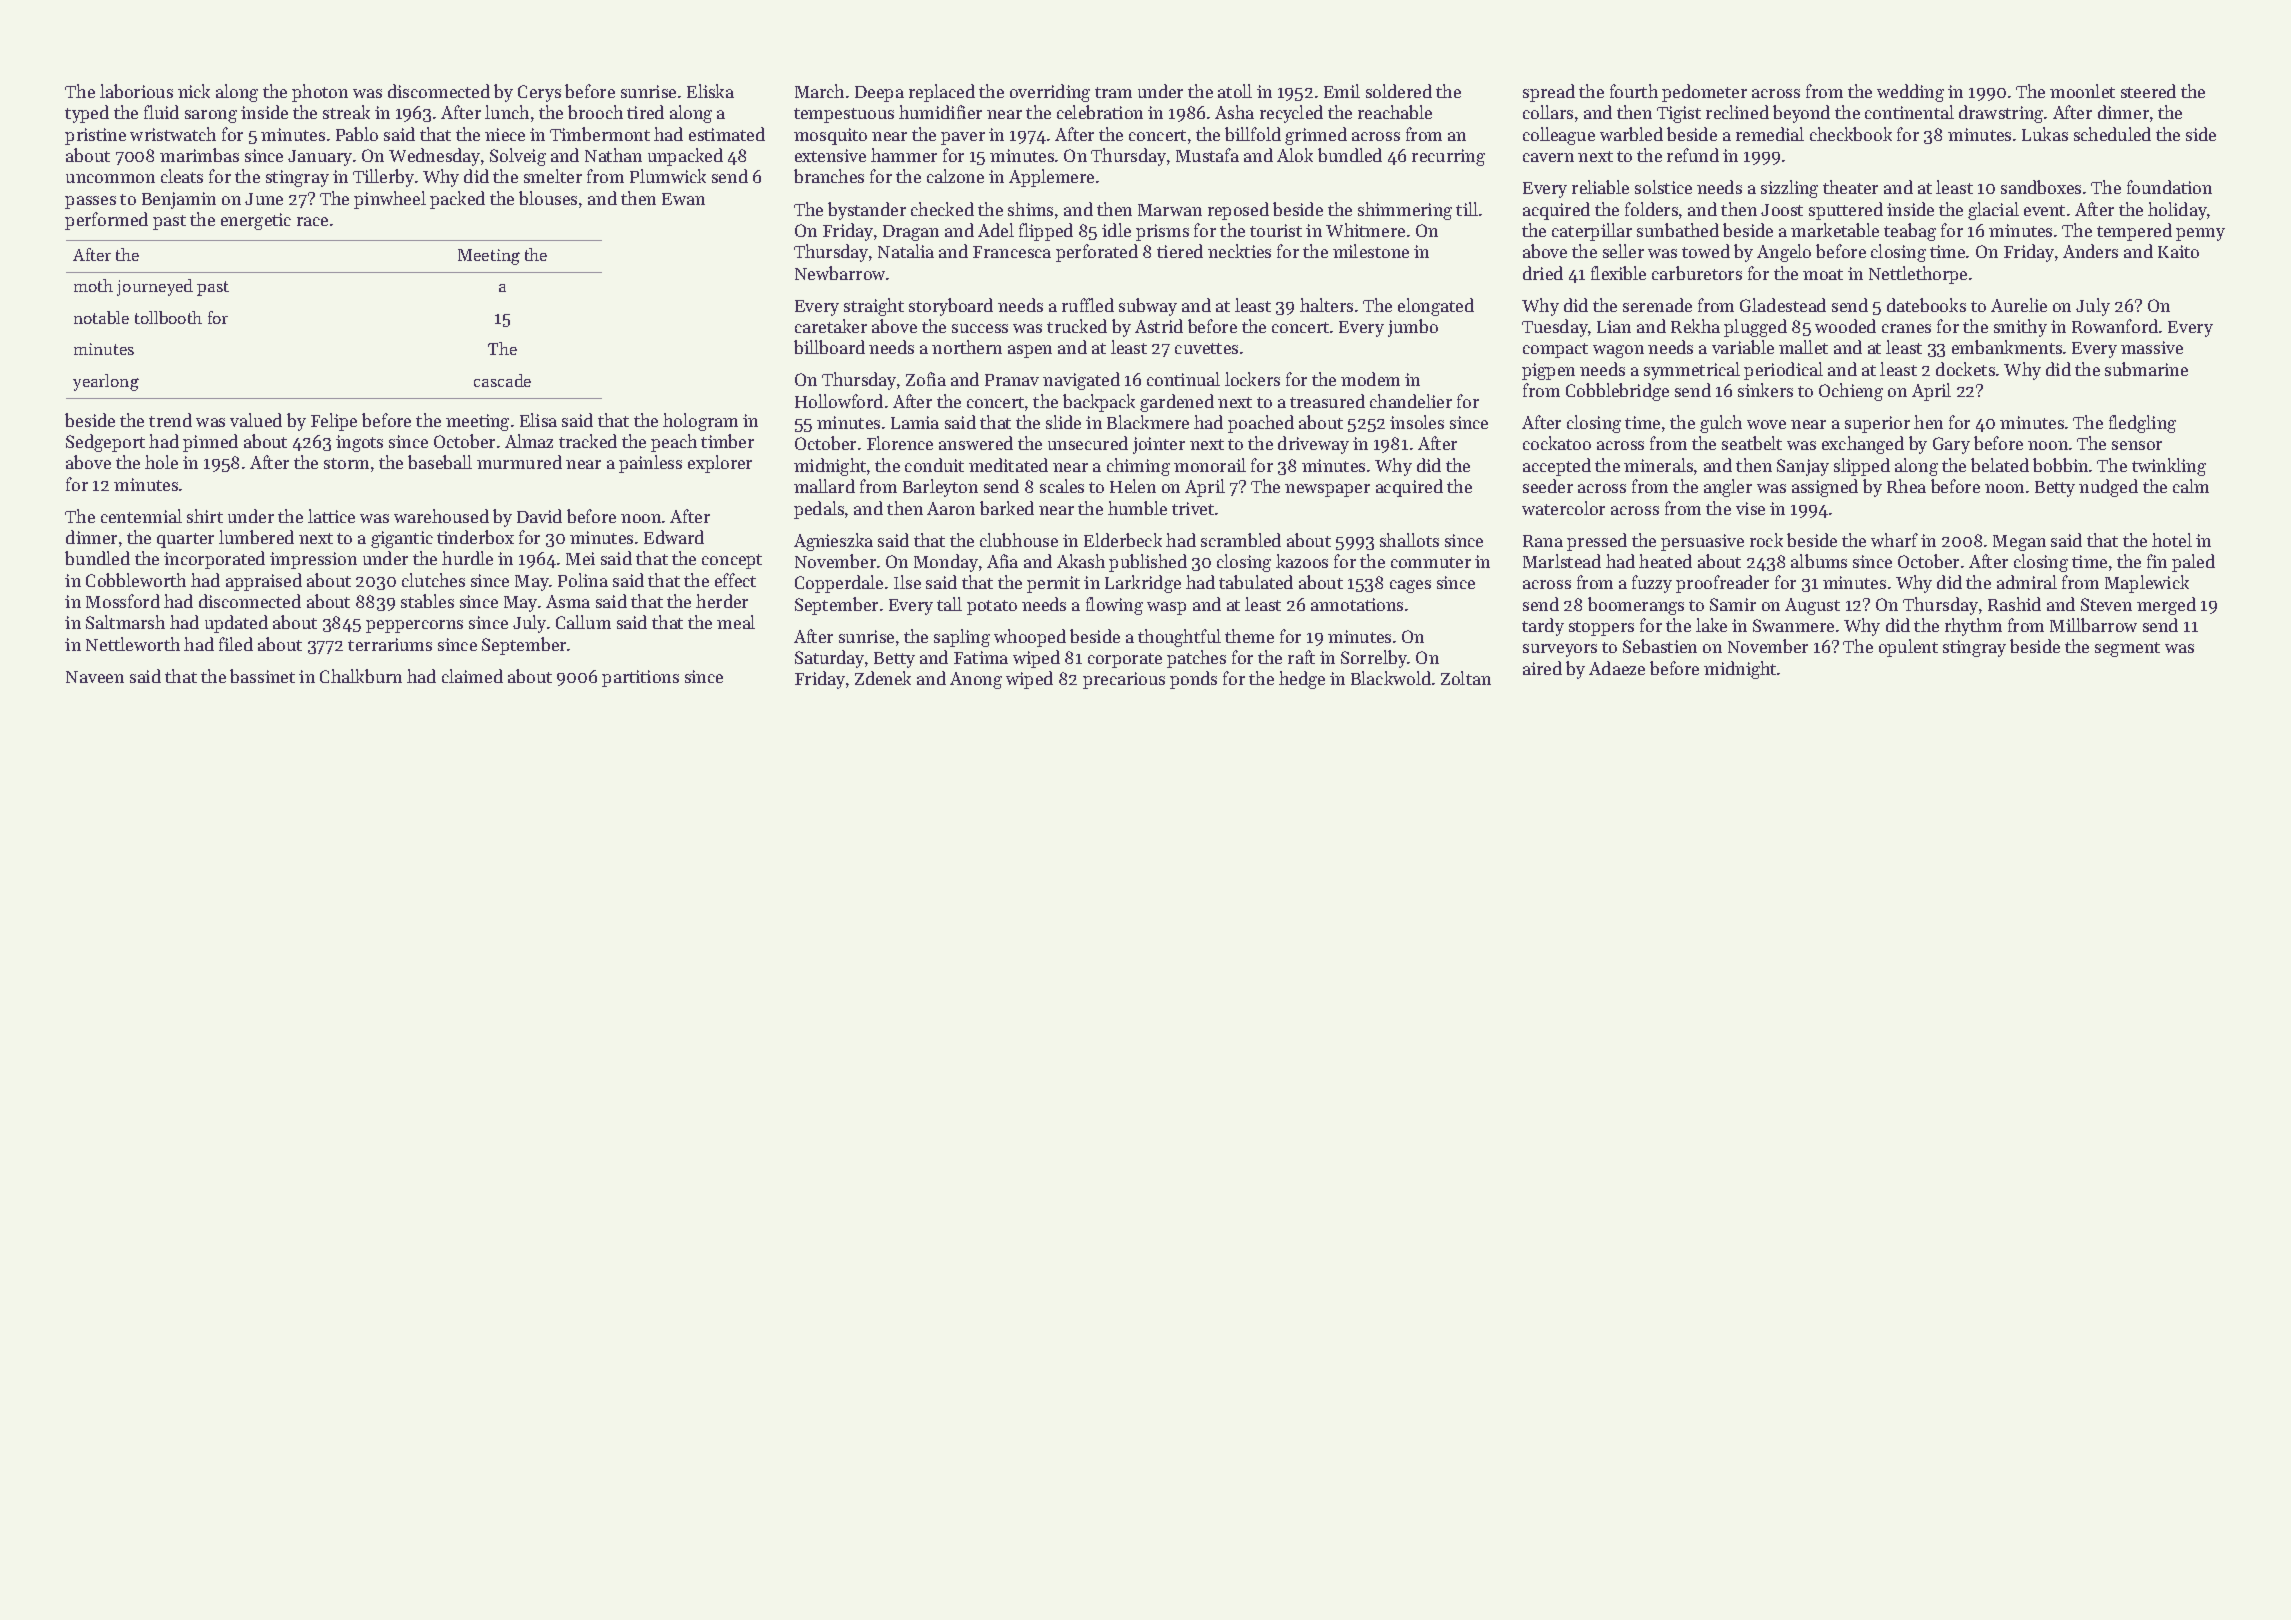  I want to click on Newbarrow, so click(840, 273).
